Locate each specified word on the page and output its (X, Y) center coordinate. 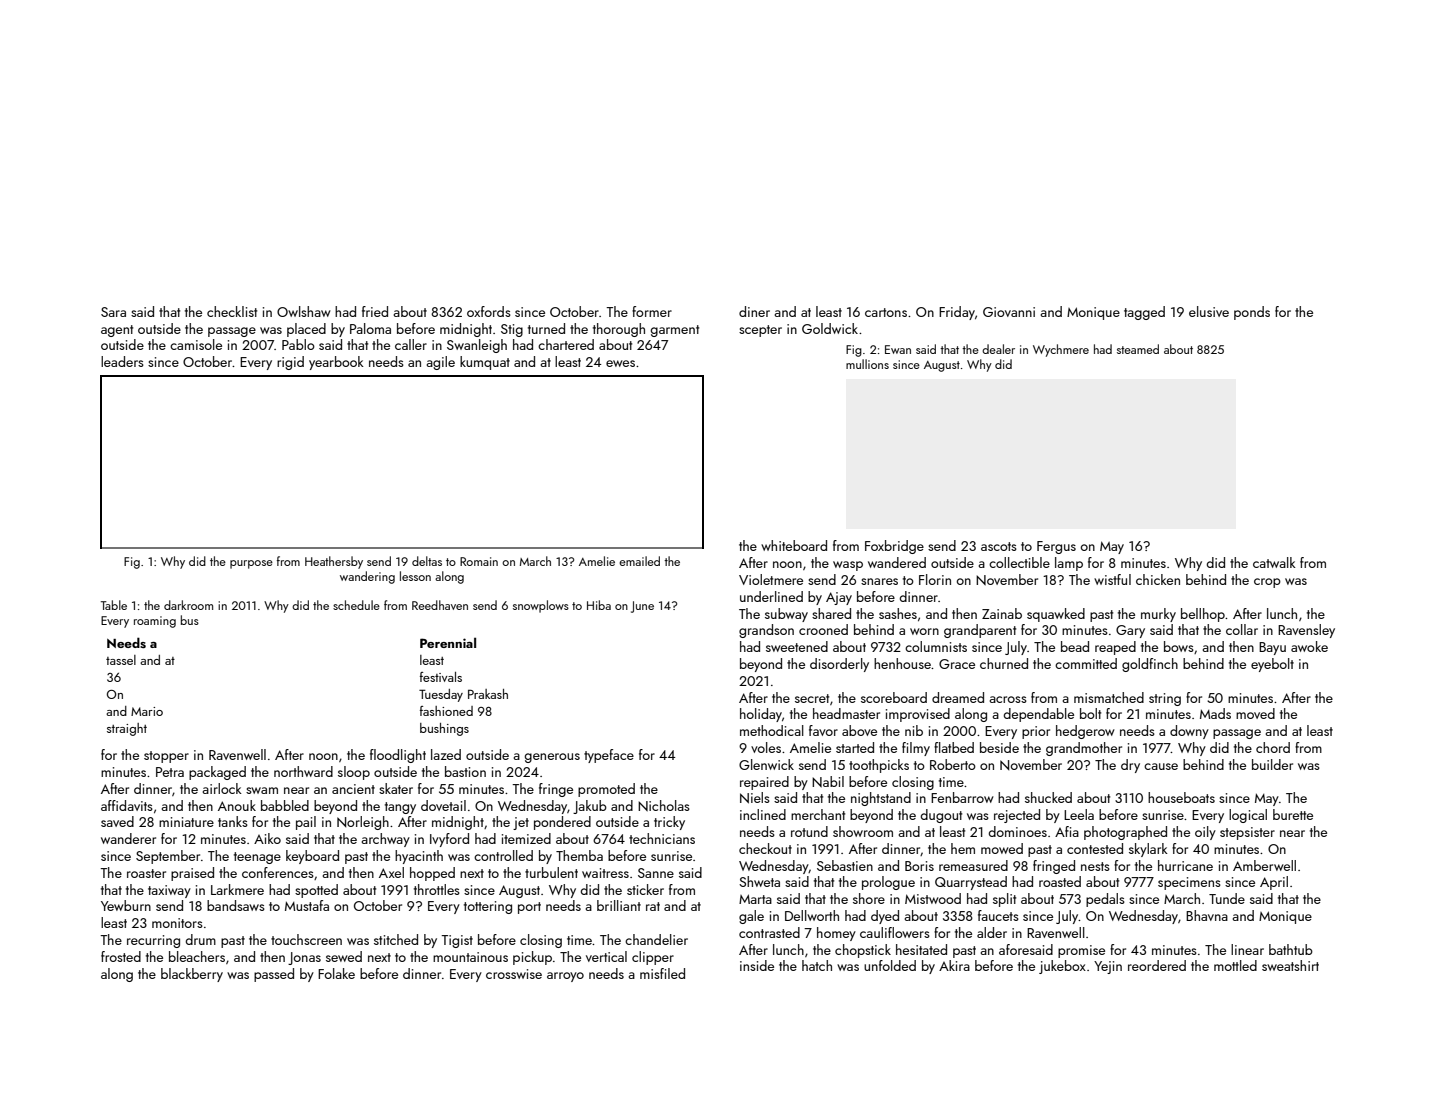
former (652, 311)
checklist (232, 311)
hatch (817, 965)
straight (127, 729)
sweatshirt (1290, 965)
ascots (999, 546)
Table (114, 605)
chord (1273, 747)
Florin (935, 579)
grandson (766, 631)
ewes (620, 363)
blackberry (192, 975)
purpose (251, 564)
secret (812, 698)
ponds (1252, 313)
